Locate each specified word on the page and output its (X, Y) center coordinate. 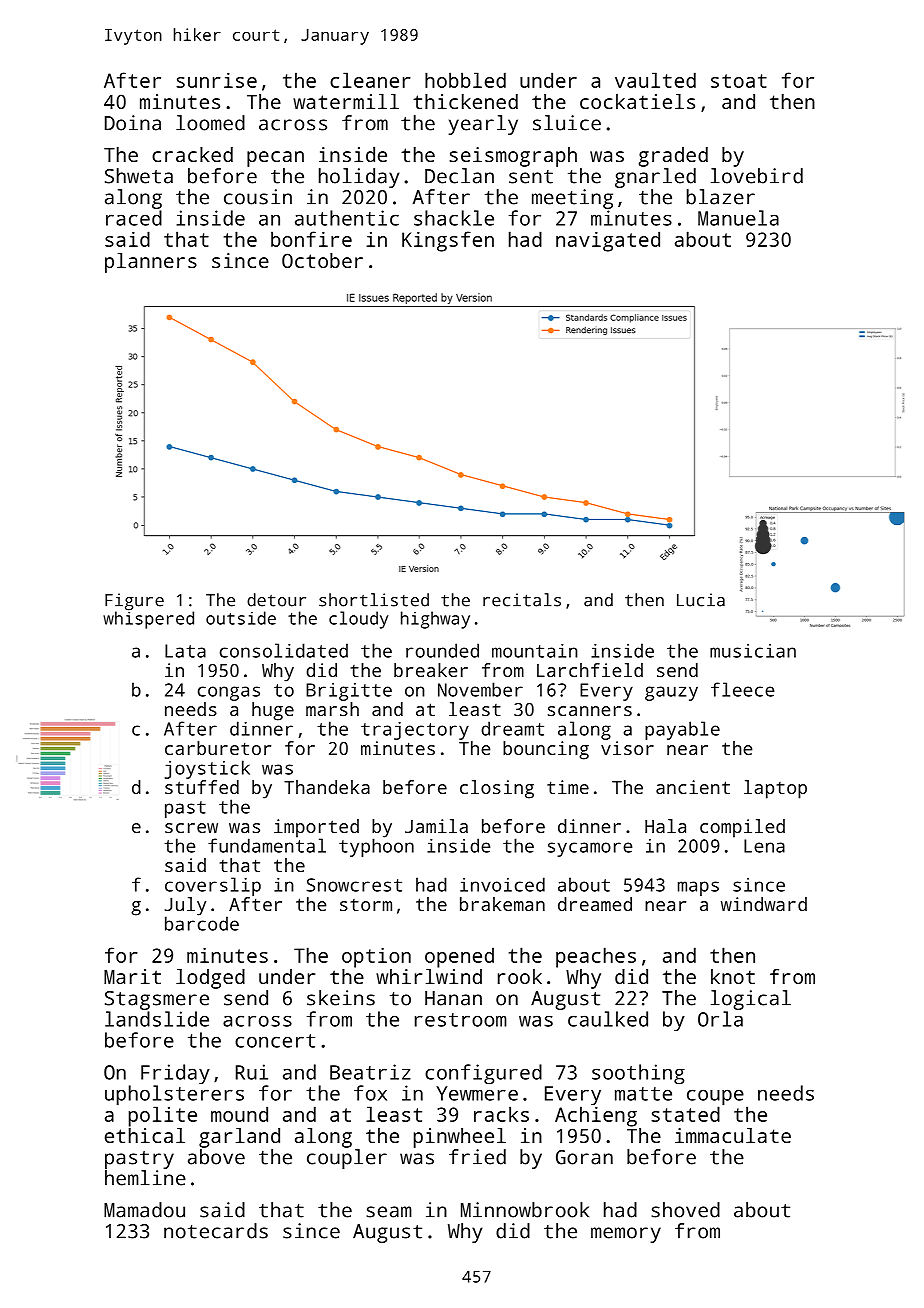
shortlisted (374, 600)
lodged (210, 979)
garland (239, 1138)
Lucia (701, 600)
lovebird (757, 176)
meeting (572, 199)
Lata (185, 651)
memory (626, 1235)
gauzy (671, 693)
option (376, 958)
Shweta (139, 176)
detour (276, 600)
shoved (686, 1210)
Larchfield (590, 670)
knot (733, 976)
